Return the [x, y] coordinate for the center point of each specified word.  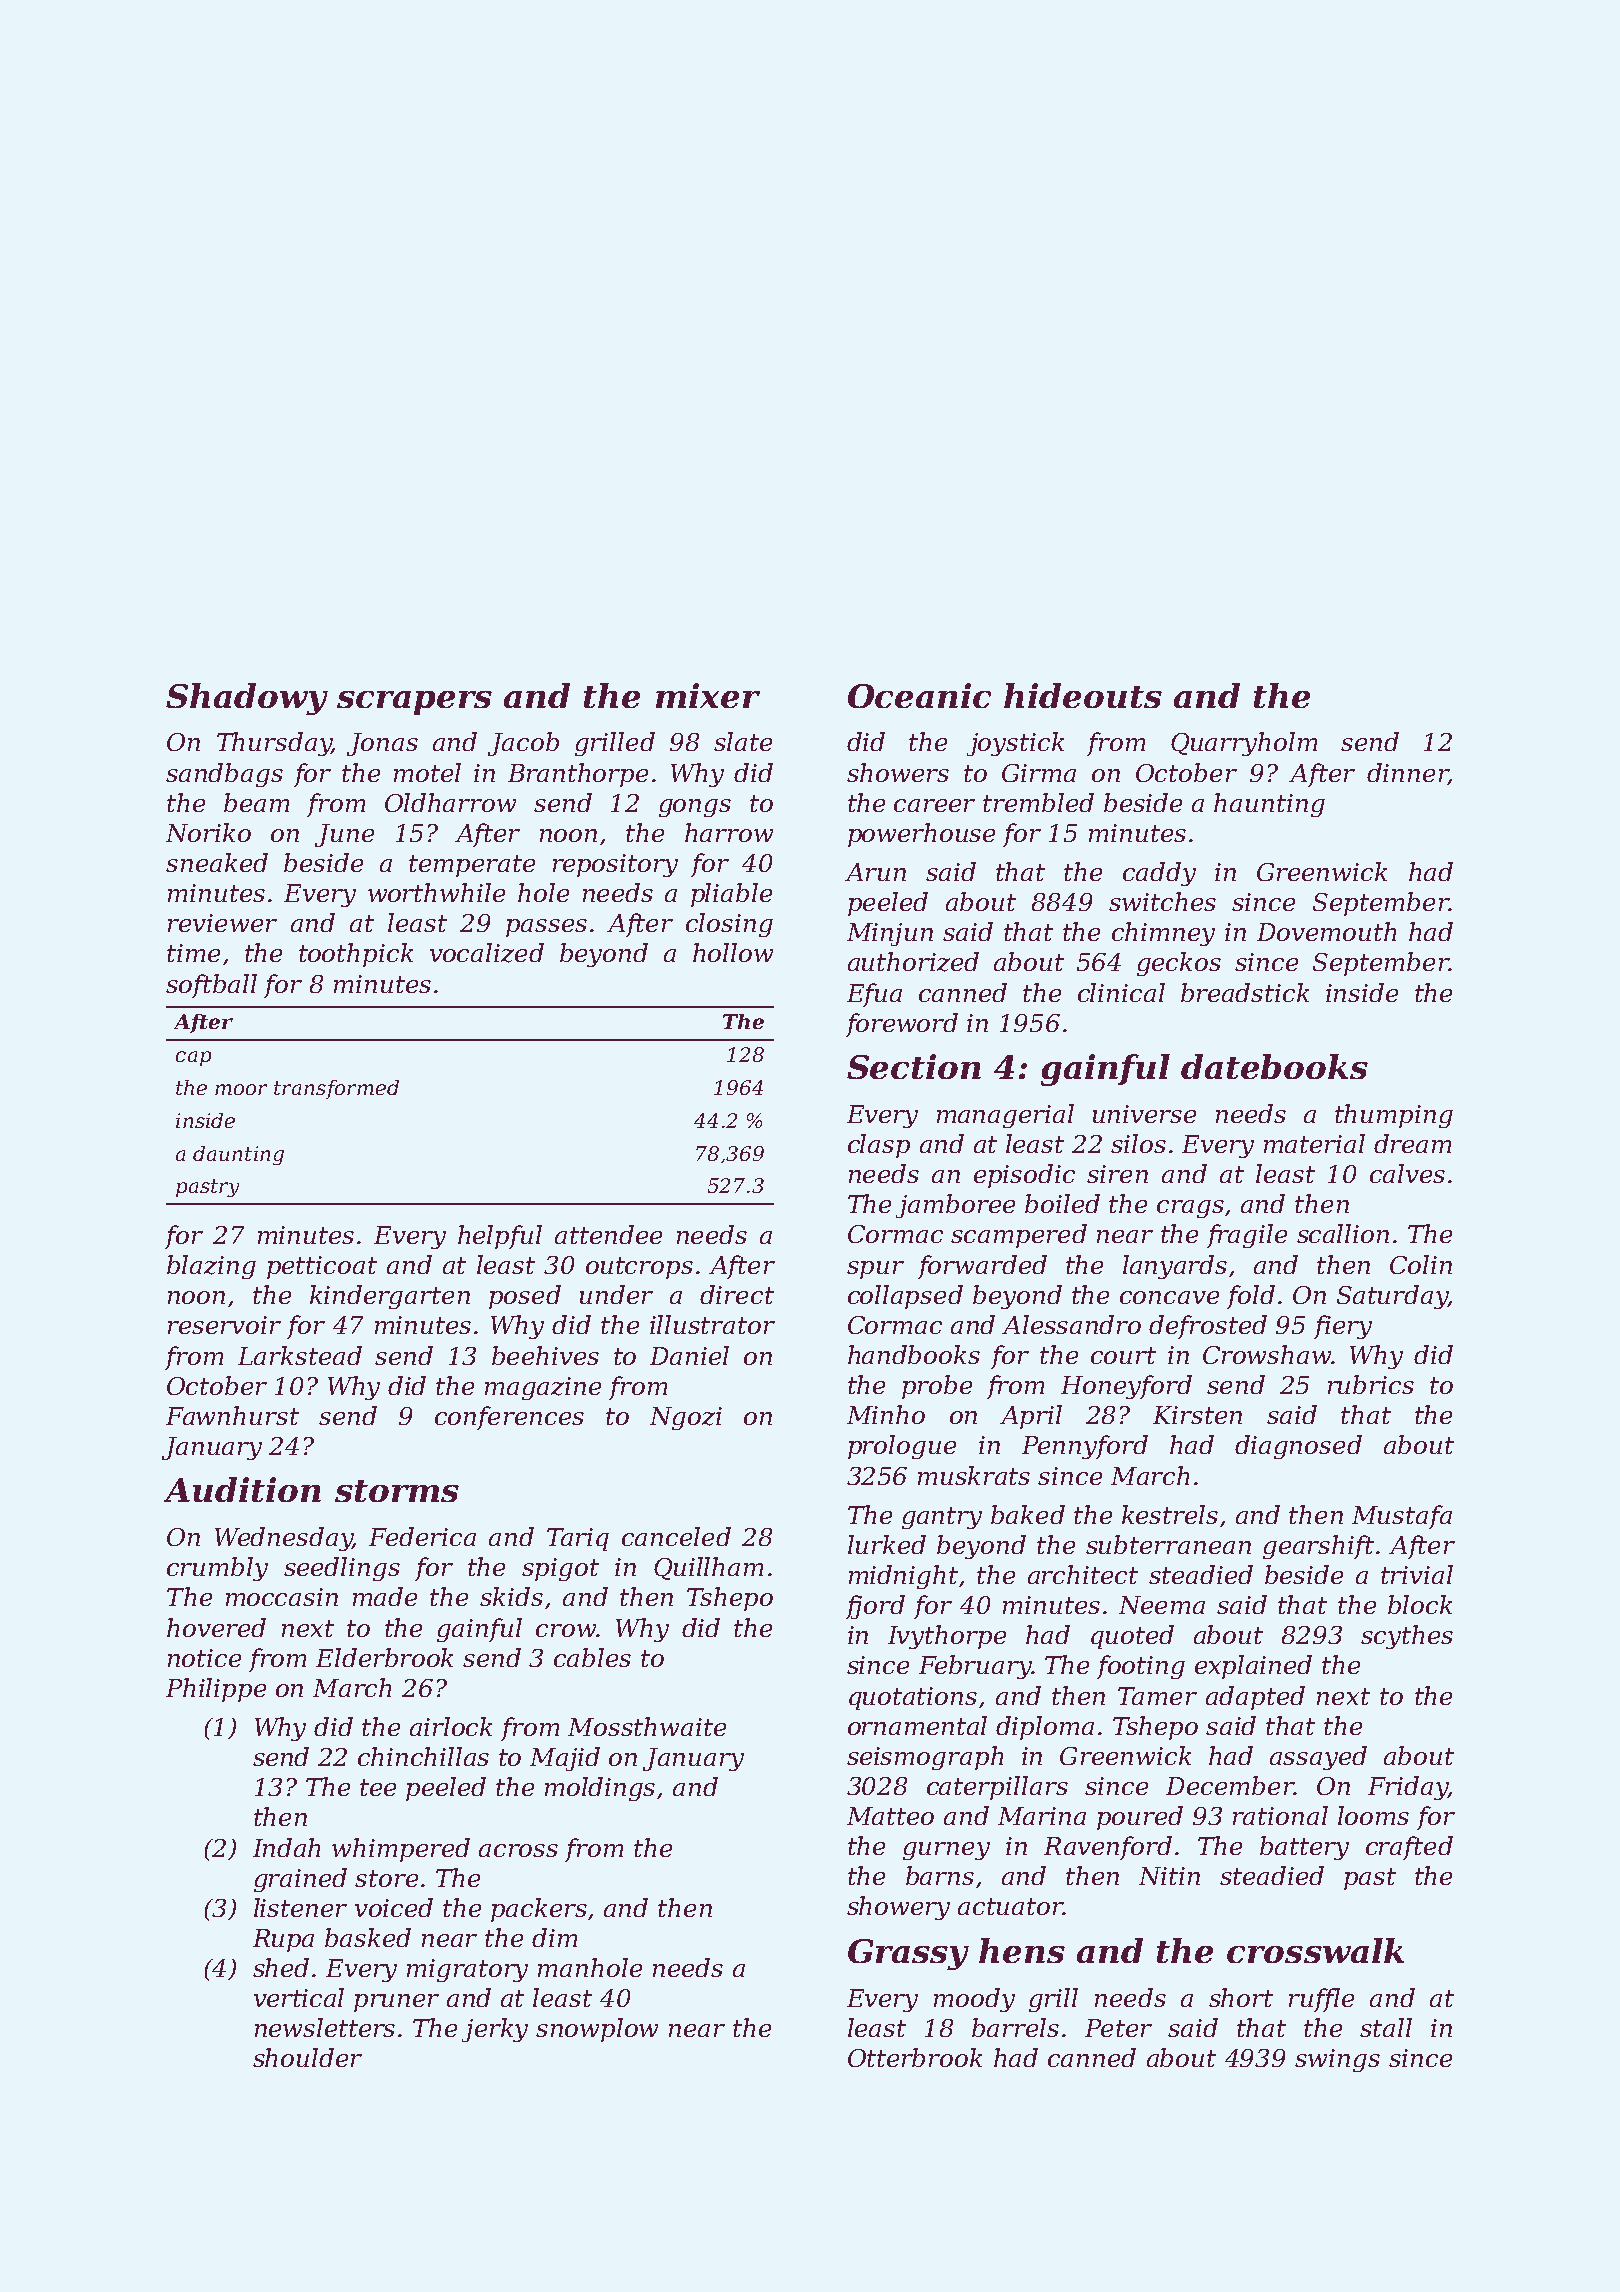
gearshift [1318, 1547]
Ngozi [686, 1418]
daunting [238, 1155]
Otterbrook [915, 2057]
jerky [495, 2030]
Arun [875, 872]
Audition [242, 1489]
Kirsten [1197, 1415]
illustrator [712, 1324]
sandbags [224, 775]
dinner [1407, 772]
